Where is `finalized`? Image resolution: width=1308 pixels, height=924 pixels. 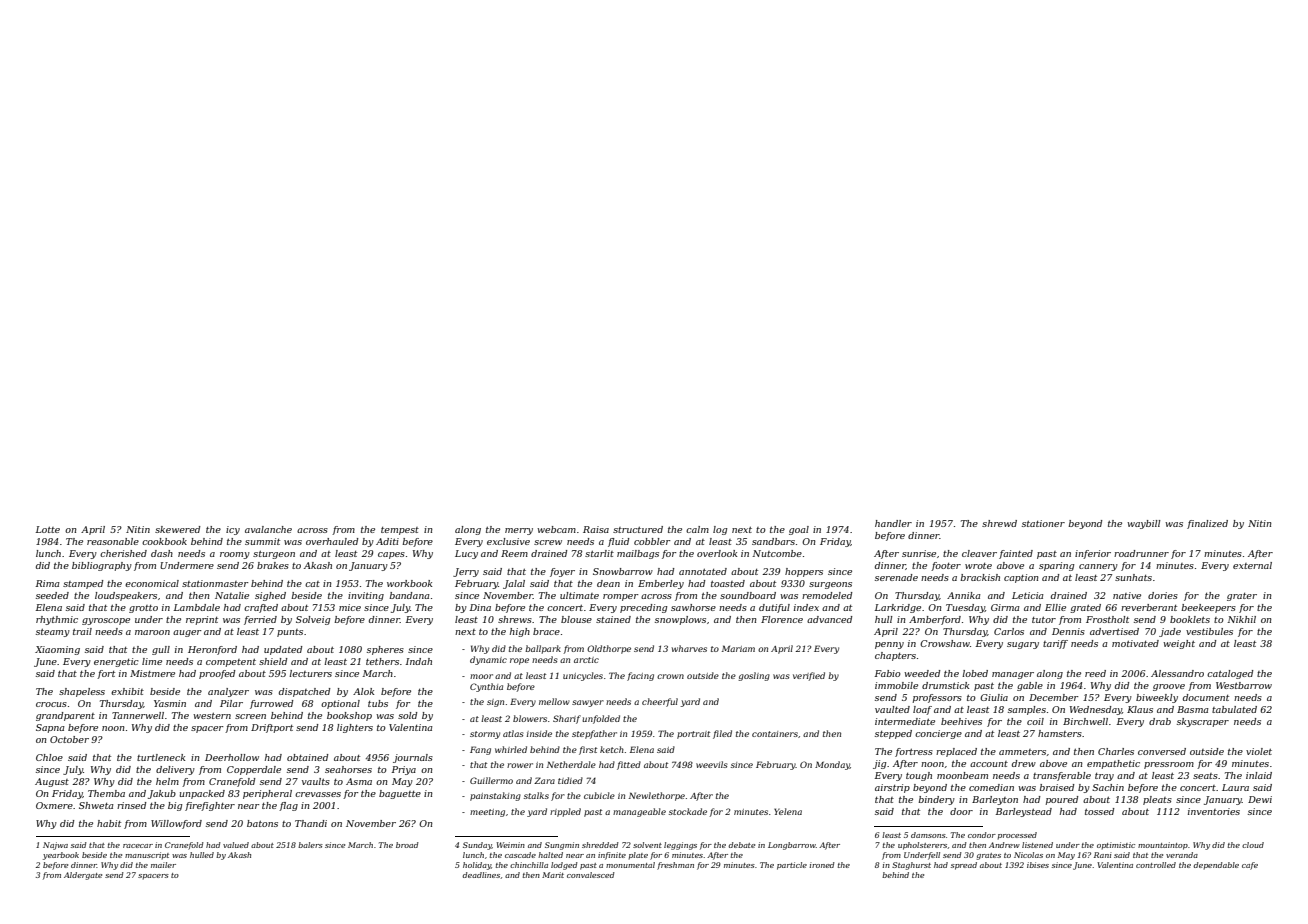 finalized is located at coordinates (1207, 524).
